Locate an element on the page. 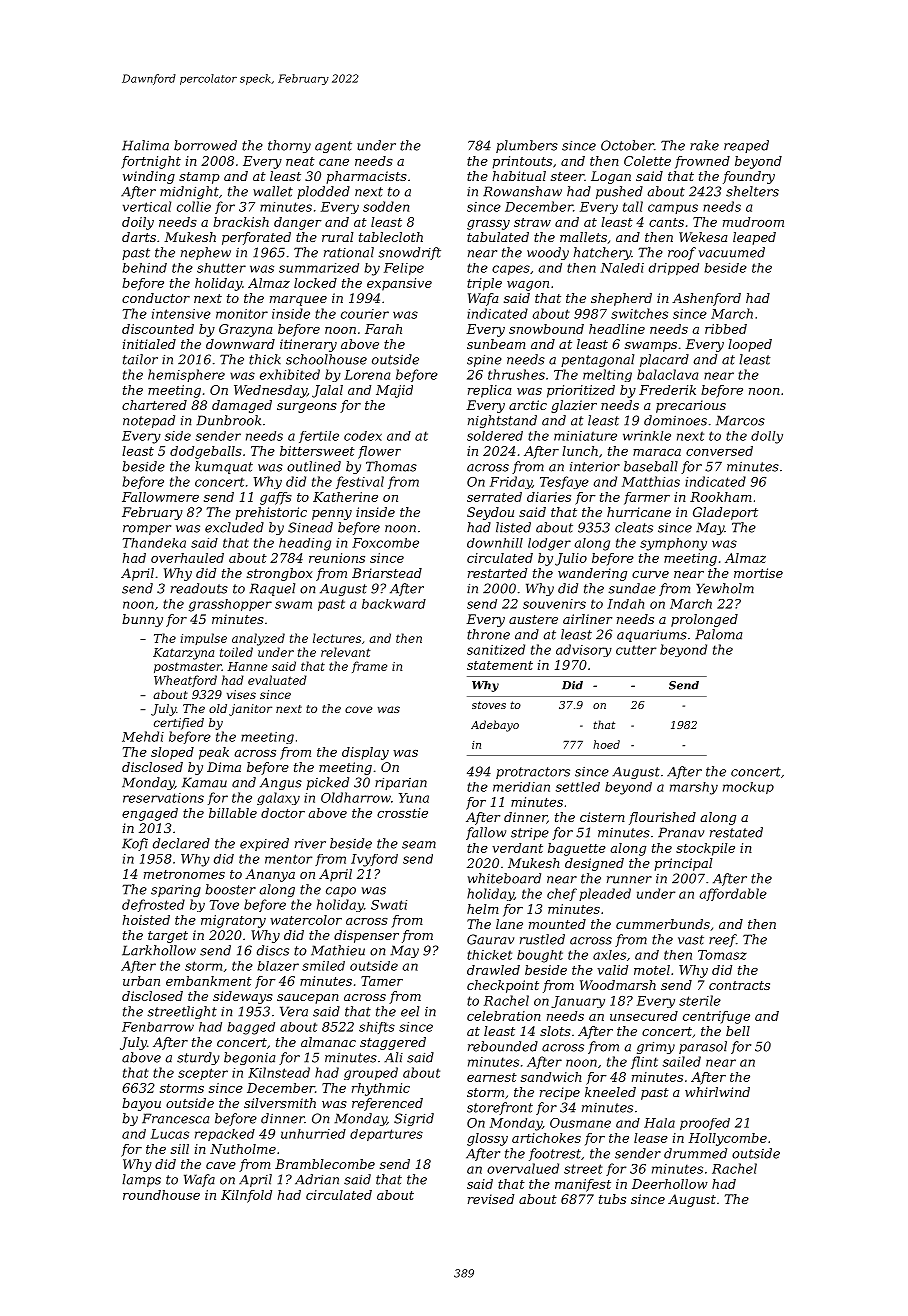 This document has width=908, height=1316. sterile is located at coordinates (700, 1000).
